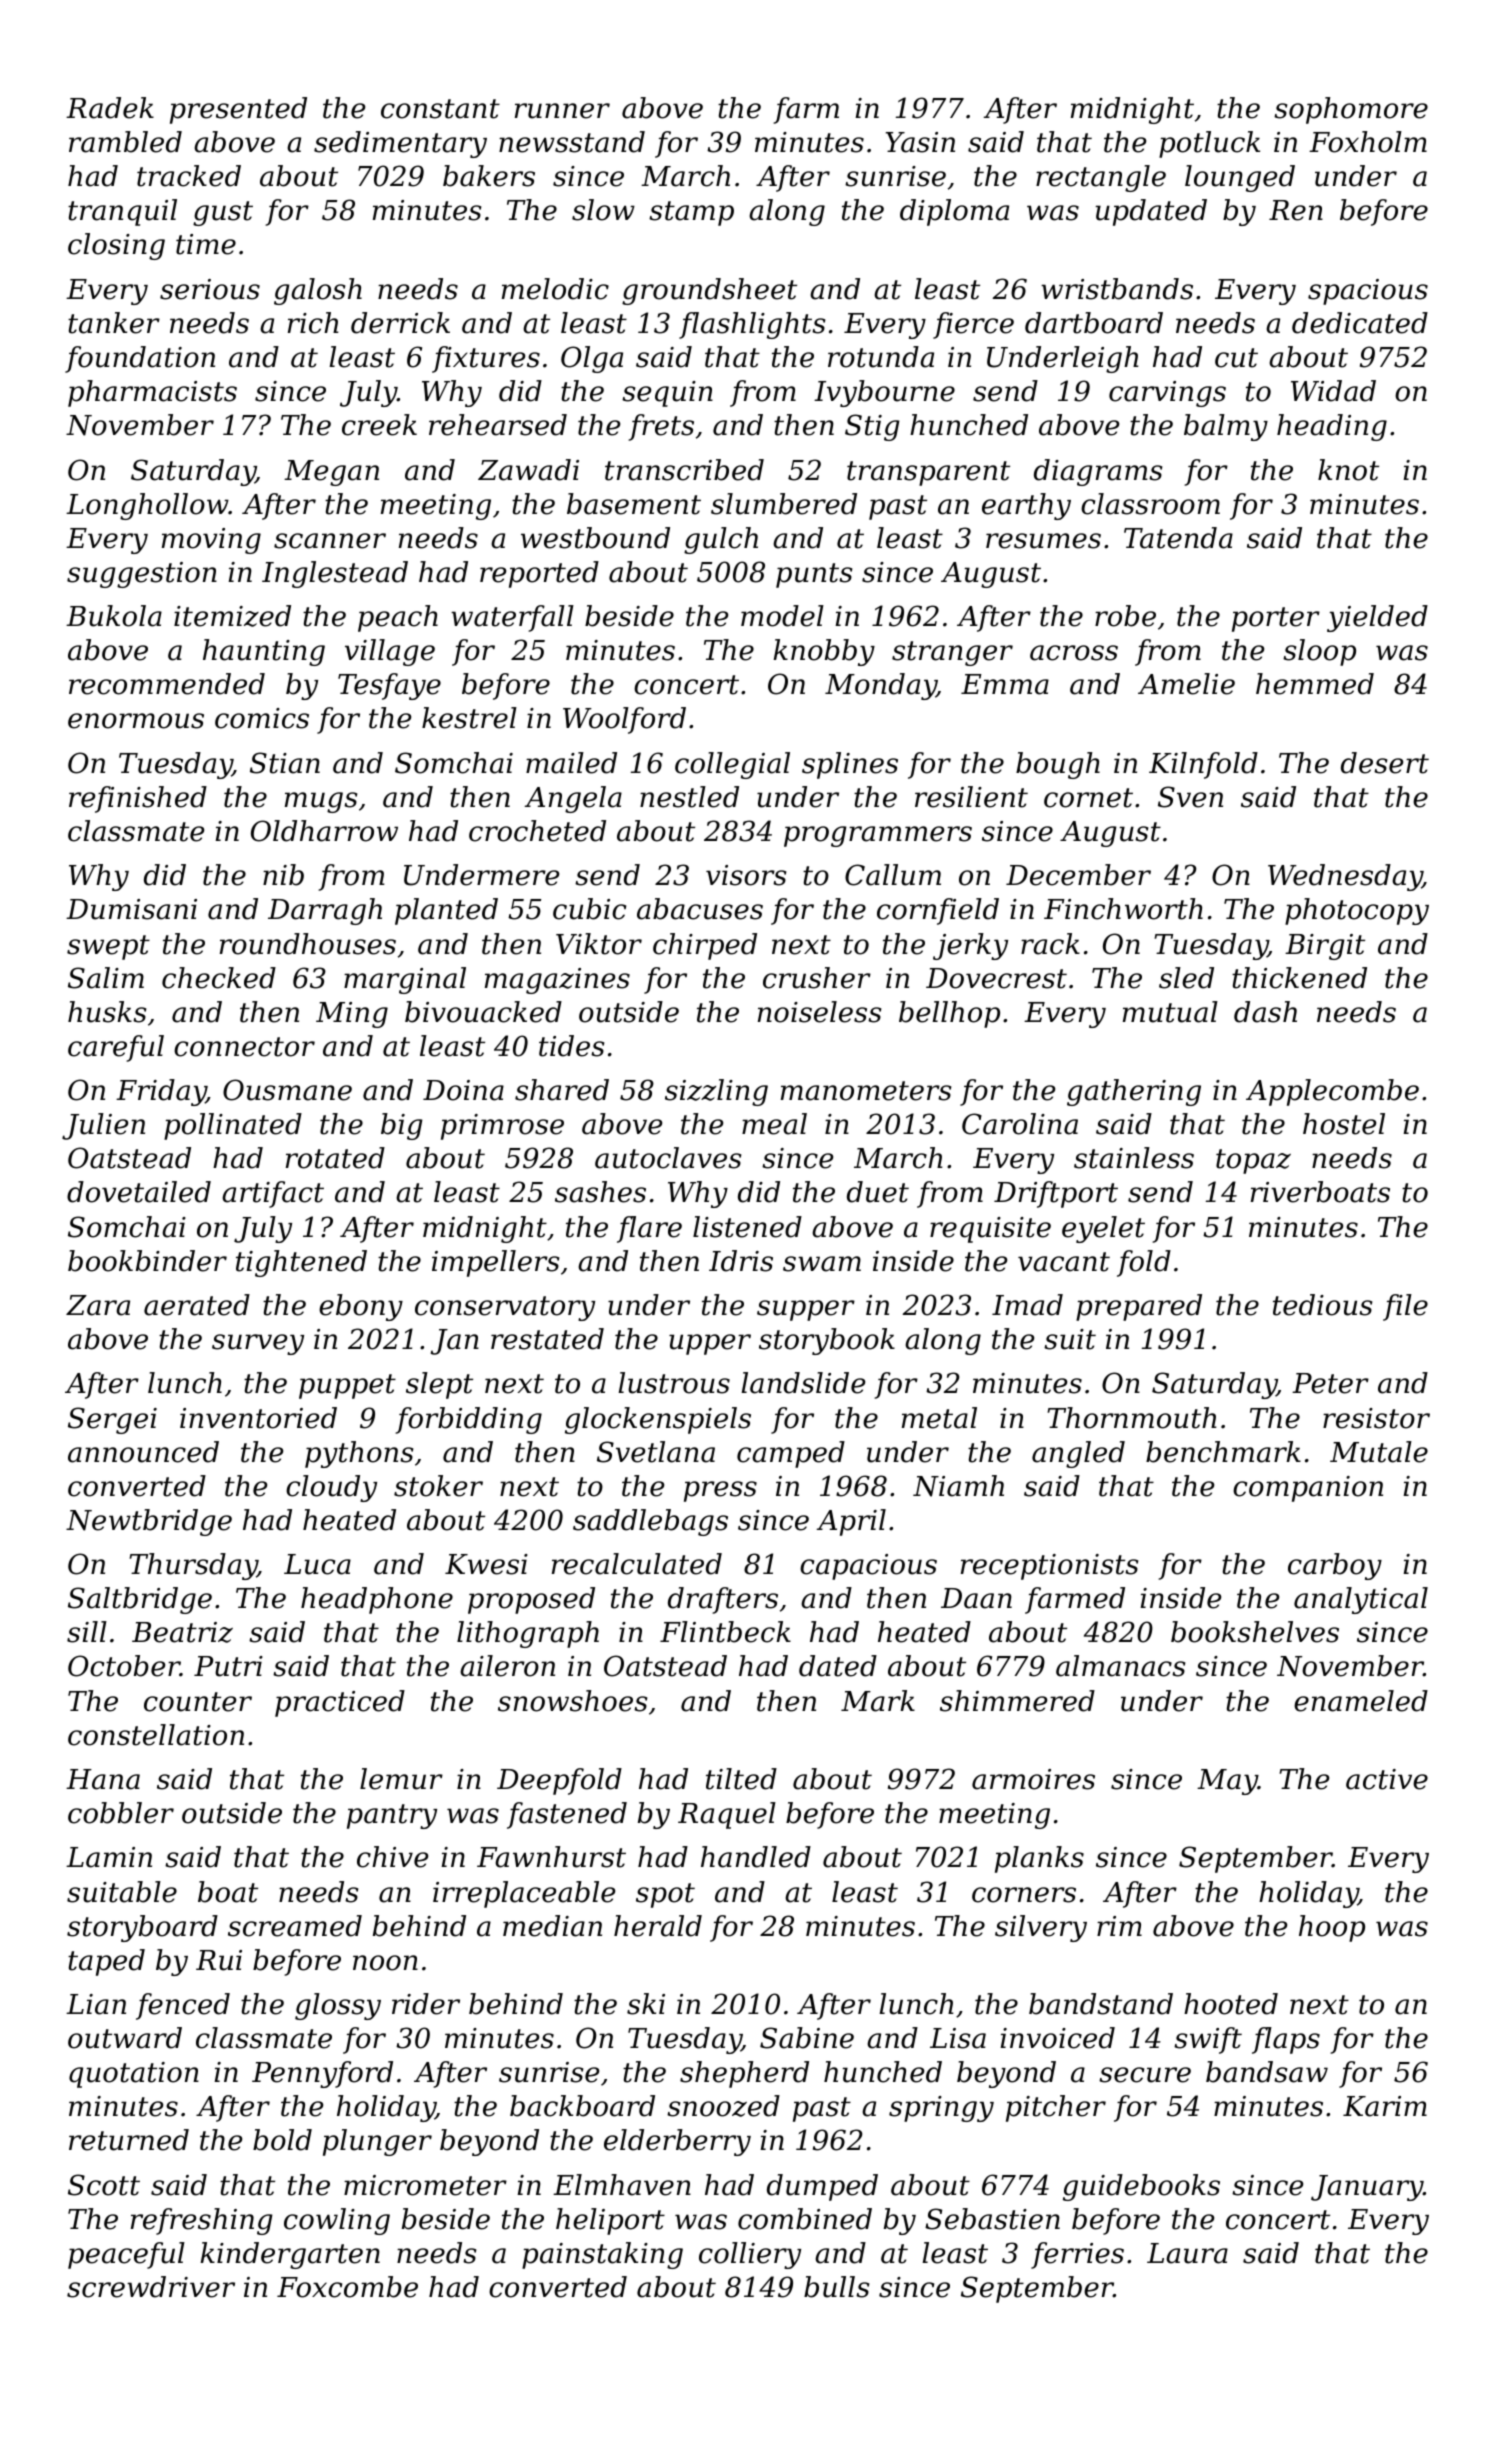 The image size is (1496, 2464). Describe the element at coordinates (1236, 358) in the screenshot. I see `cut` at that location.
